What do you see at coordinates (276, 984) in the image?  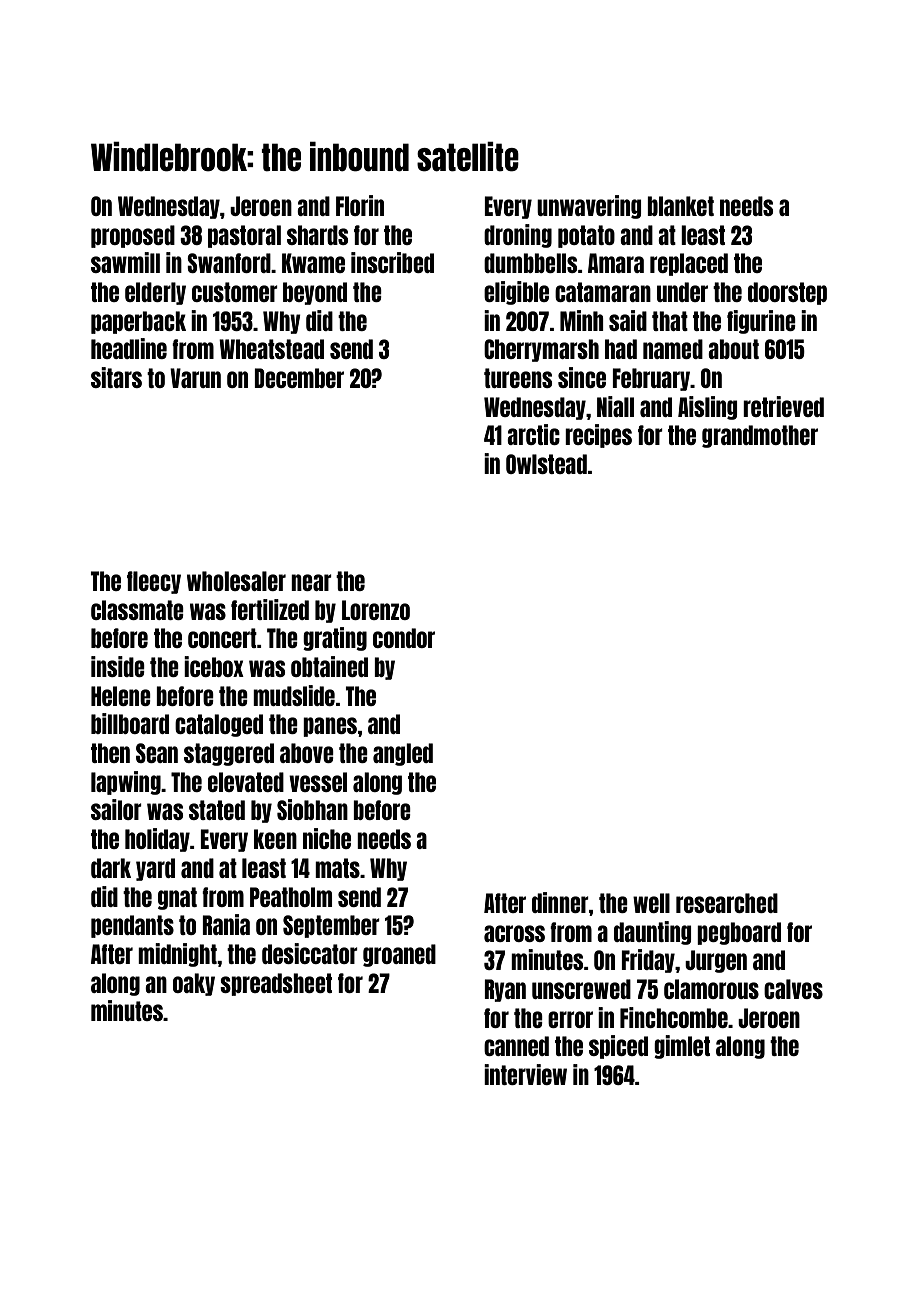 I see `spreadsheet` at bounding box center [276, 984].
